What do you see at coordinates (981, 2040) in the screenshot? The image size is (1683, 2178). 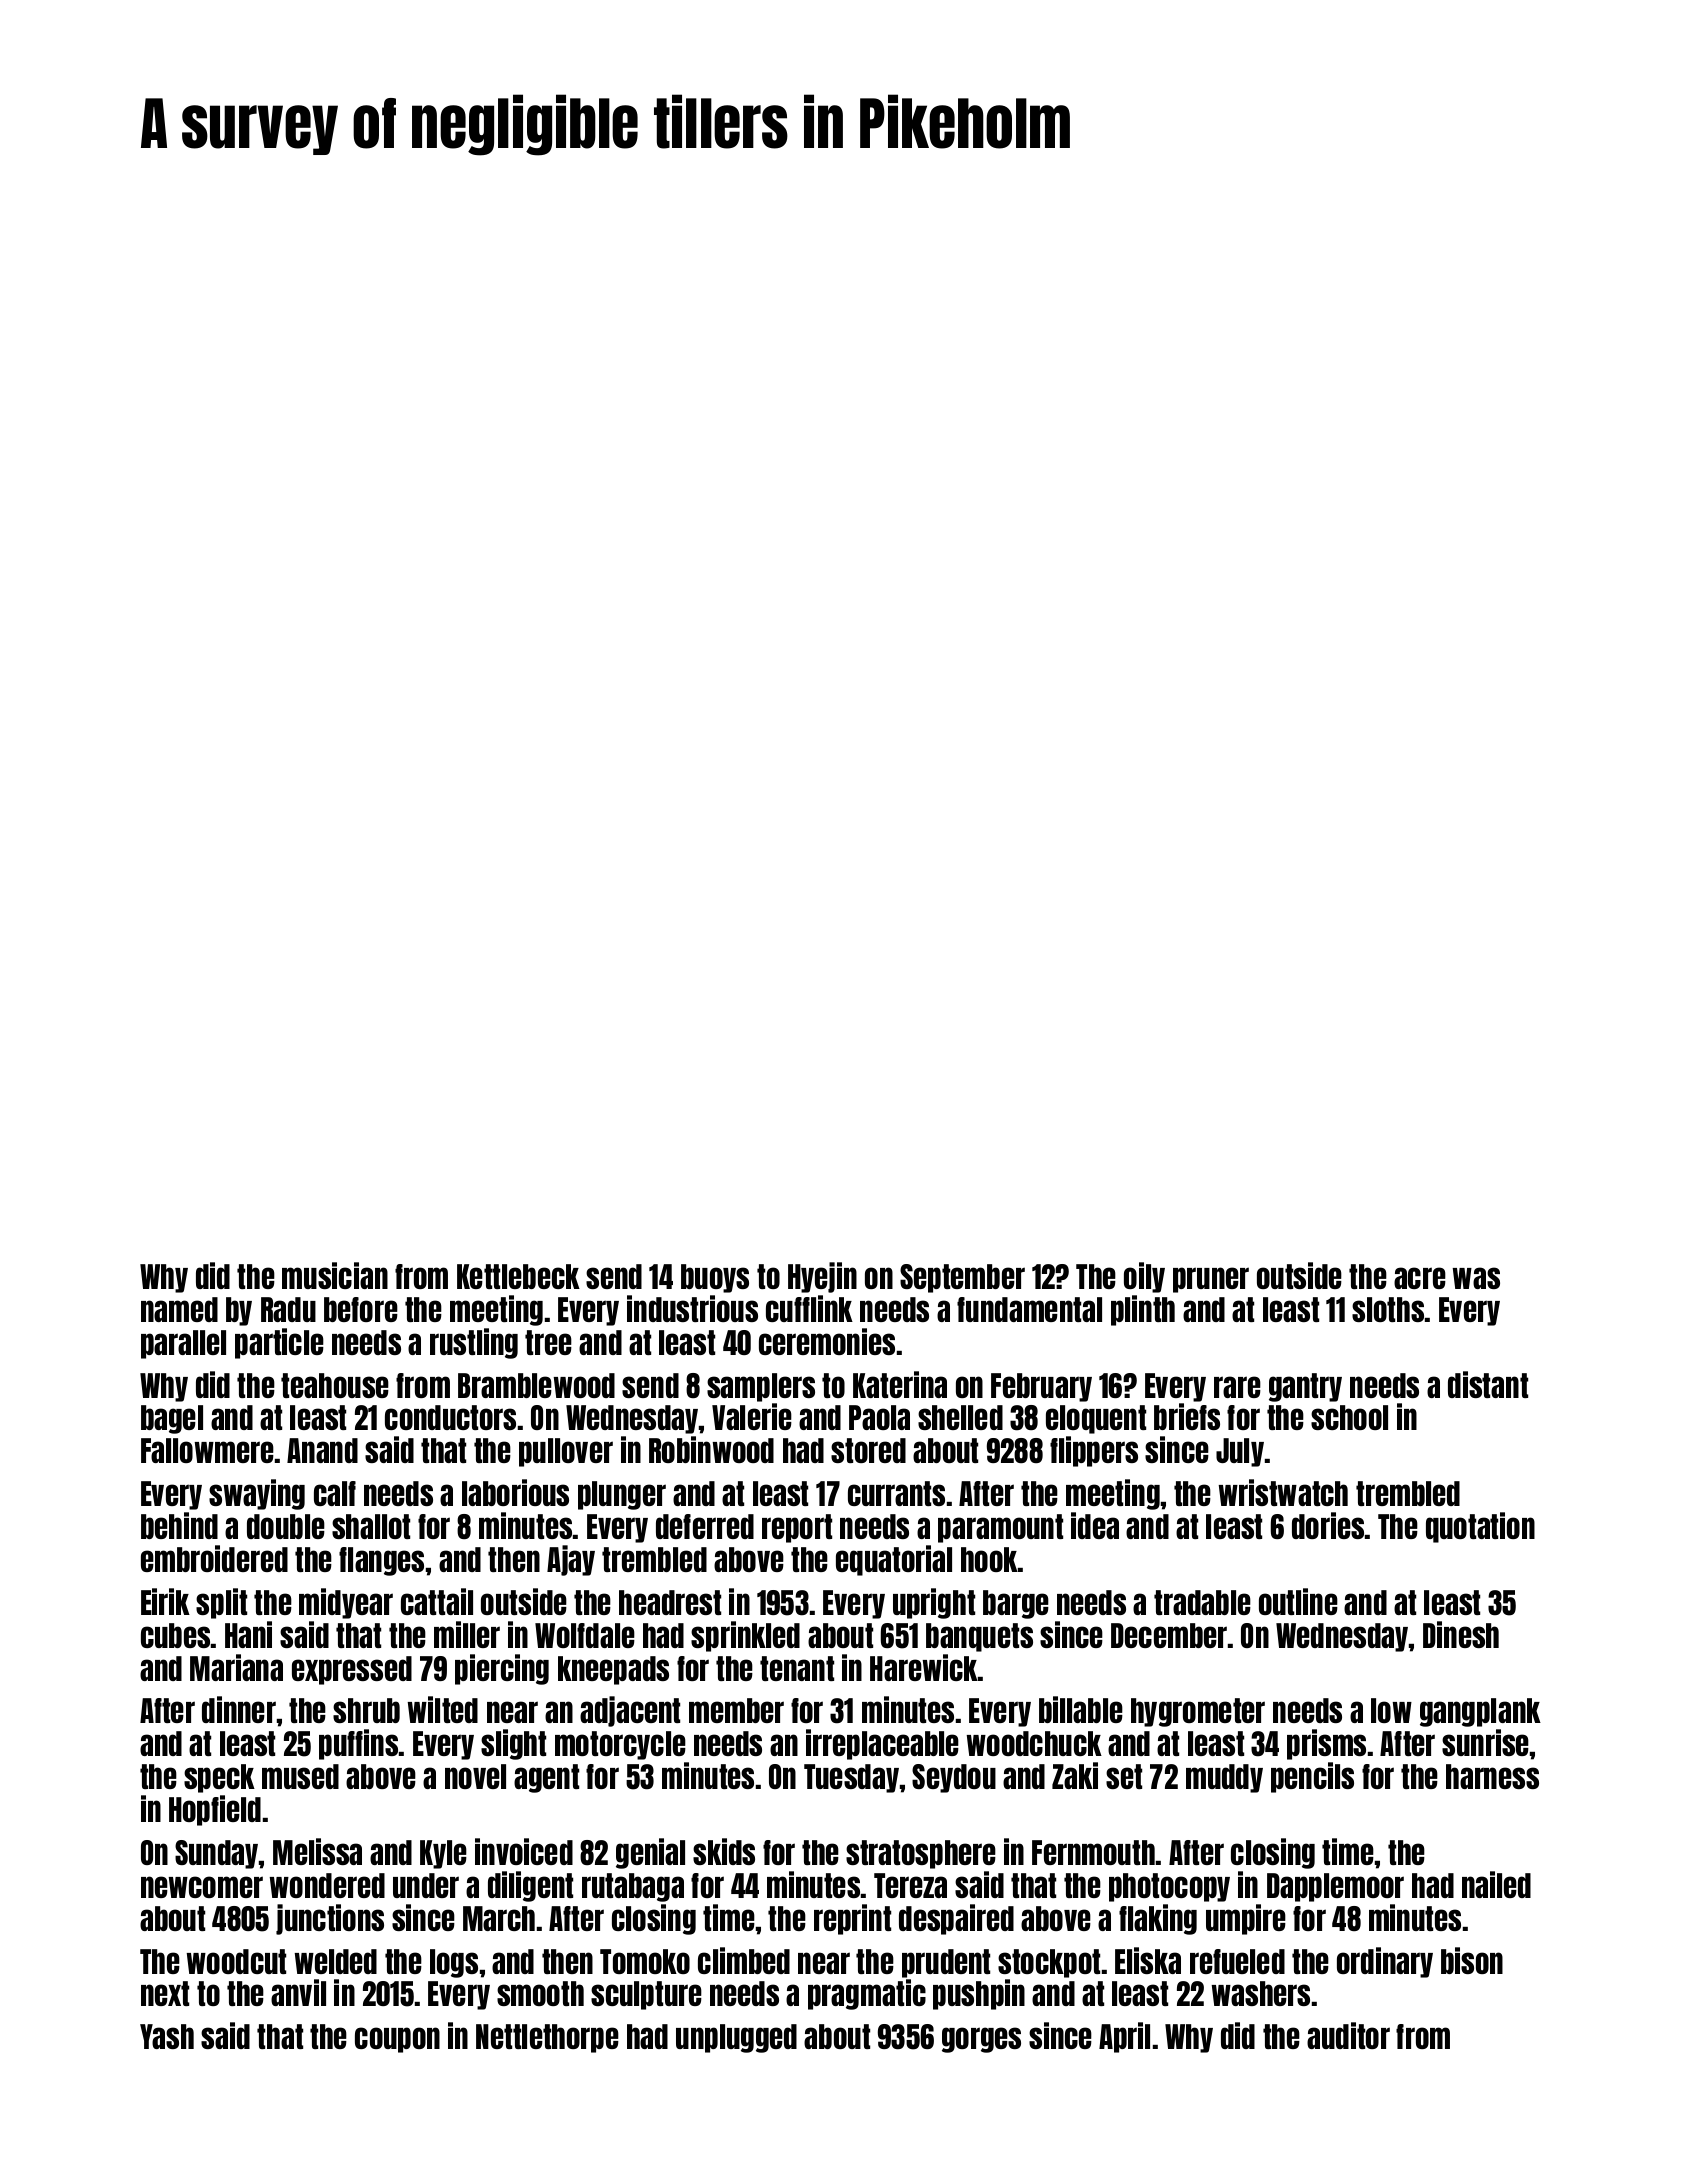 I see `gorges` at bounding box center [981, 2040].
